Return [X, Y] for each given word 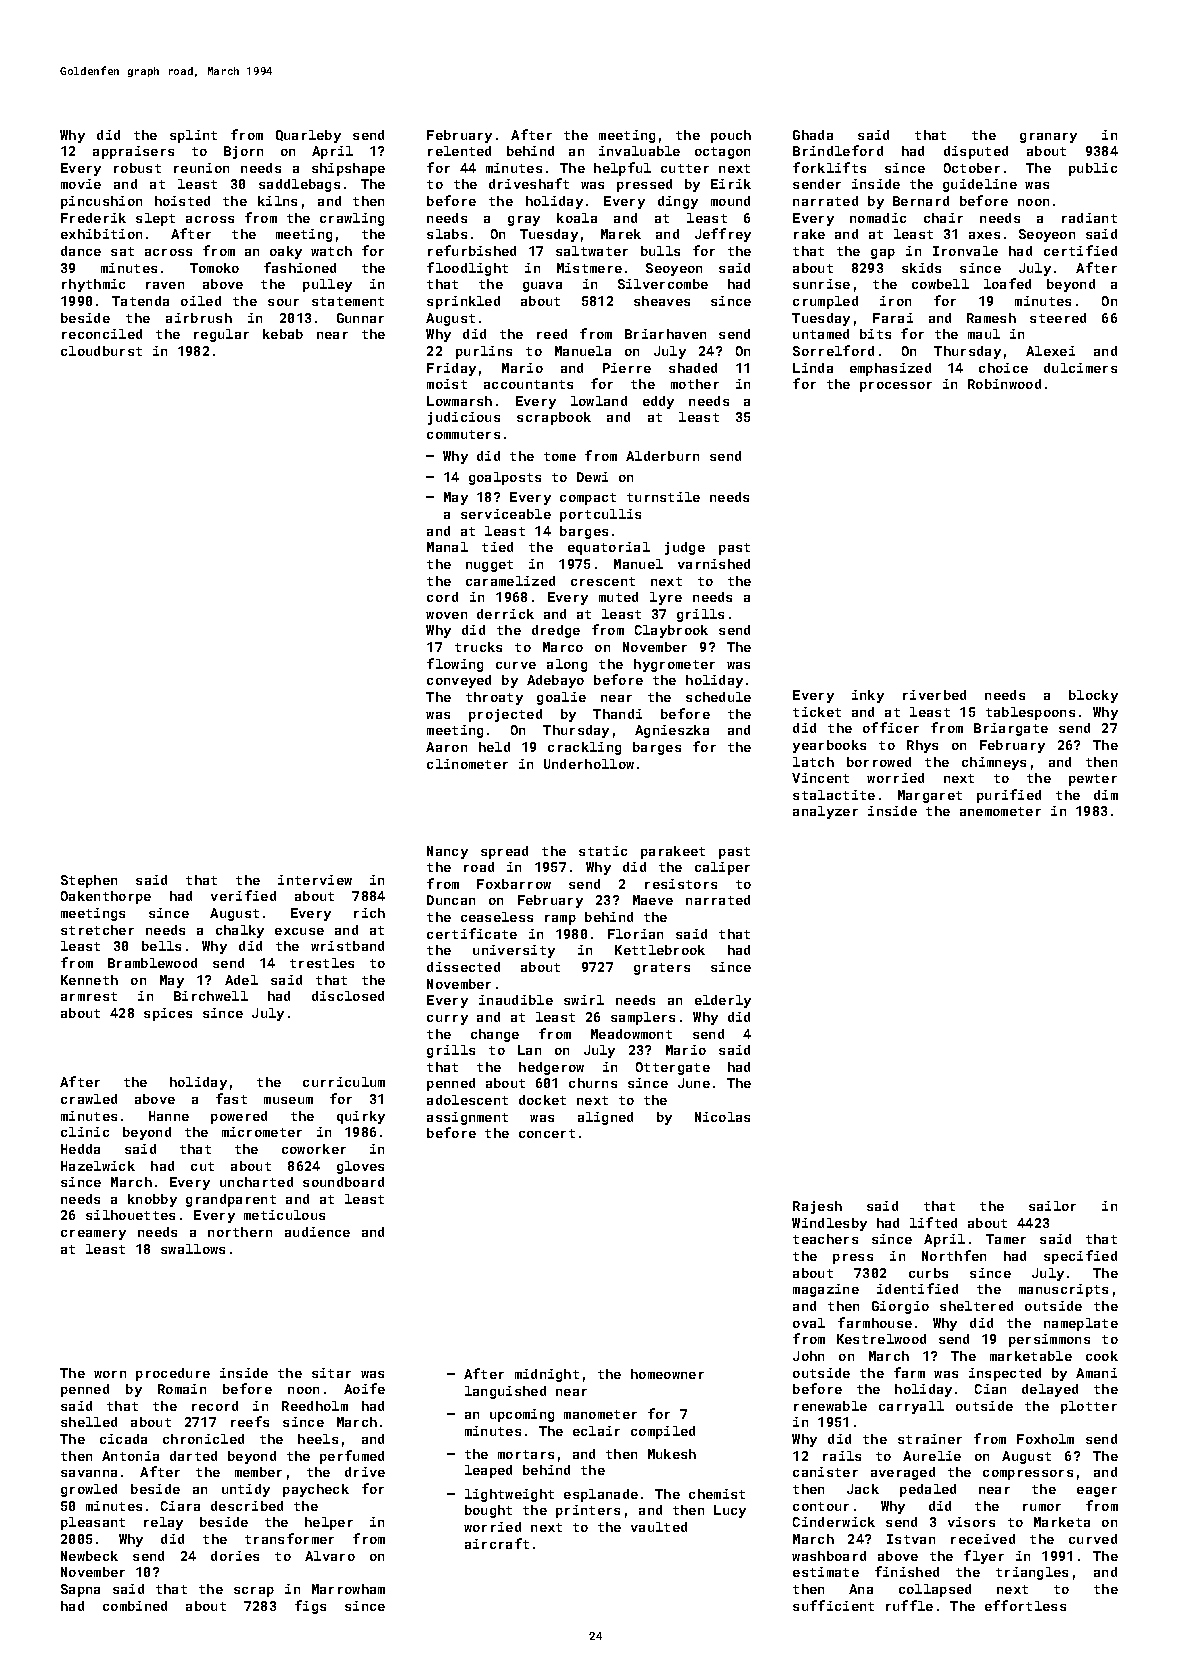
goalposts [505, 478]
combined [135, 1606]
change [495, 1035]
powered [239, 1117]
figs [310, 1607]
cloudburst [101, 351]
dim [1106, 795]
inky [868, 696]
